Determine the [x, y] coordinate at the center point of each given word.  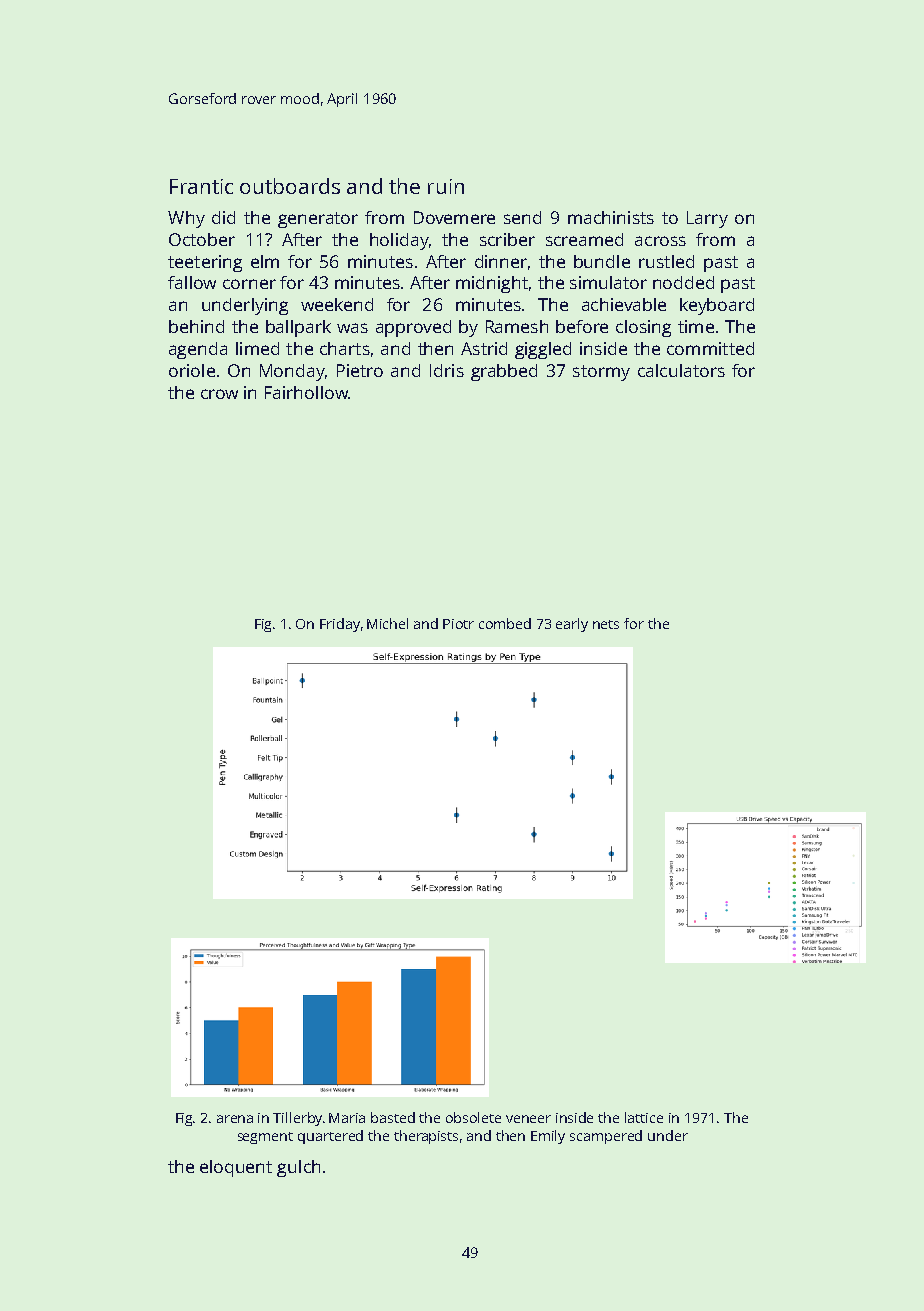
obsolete [473, 1117]
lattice [644, 1117]
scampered [606, 1137]
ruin [446, 186]
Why [186, 219]
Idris [447, 370]
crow [219, 394]
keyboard [717, 306]
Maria [347, 1118]
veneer [528, 1119]
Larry [707, 219]
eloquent [236, 1168]
